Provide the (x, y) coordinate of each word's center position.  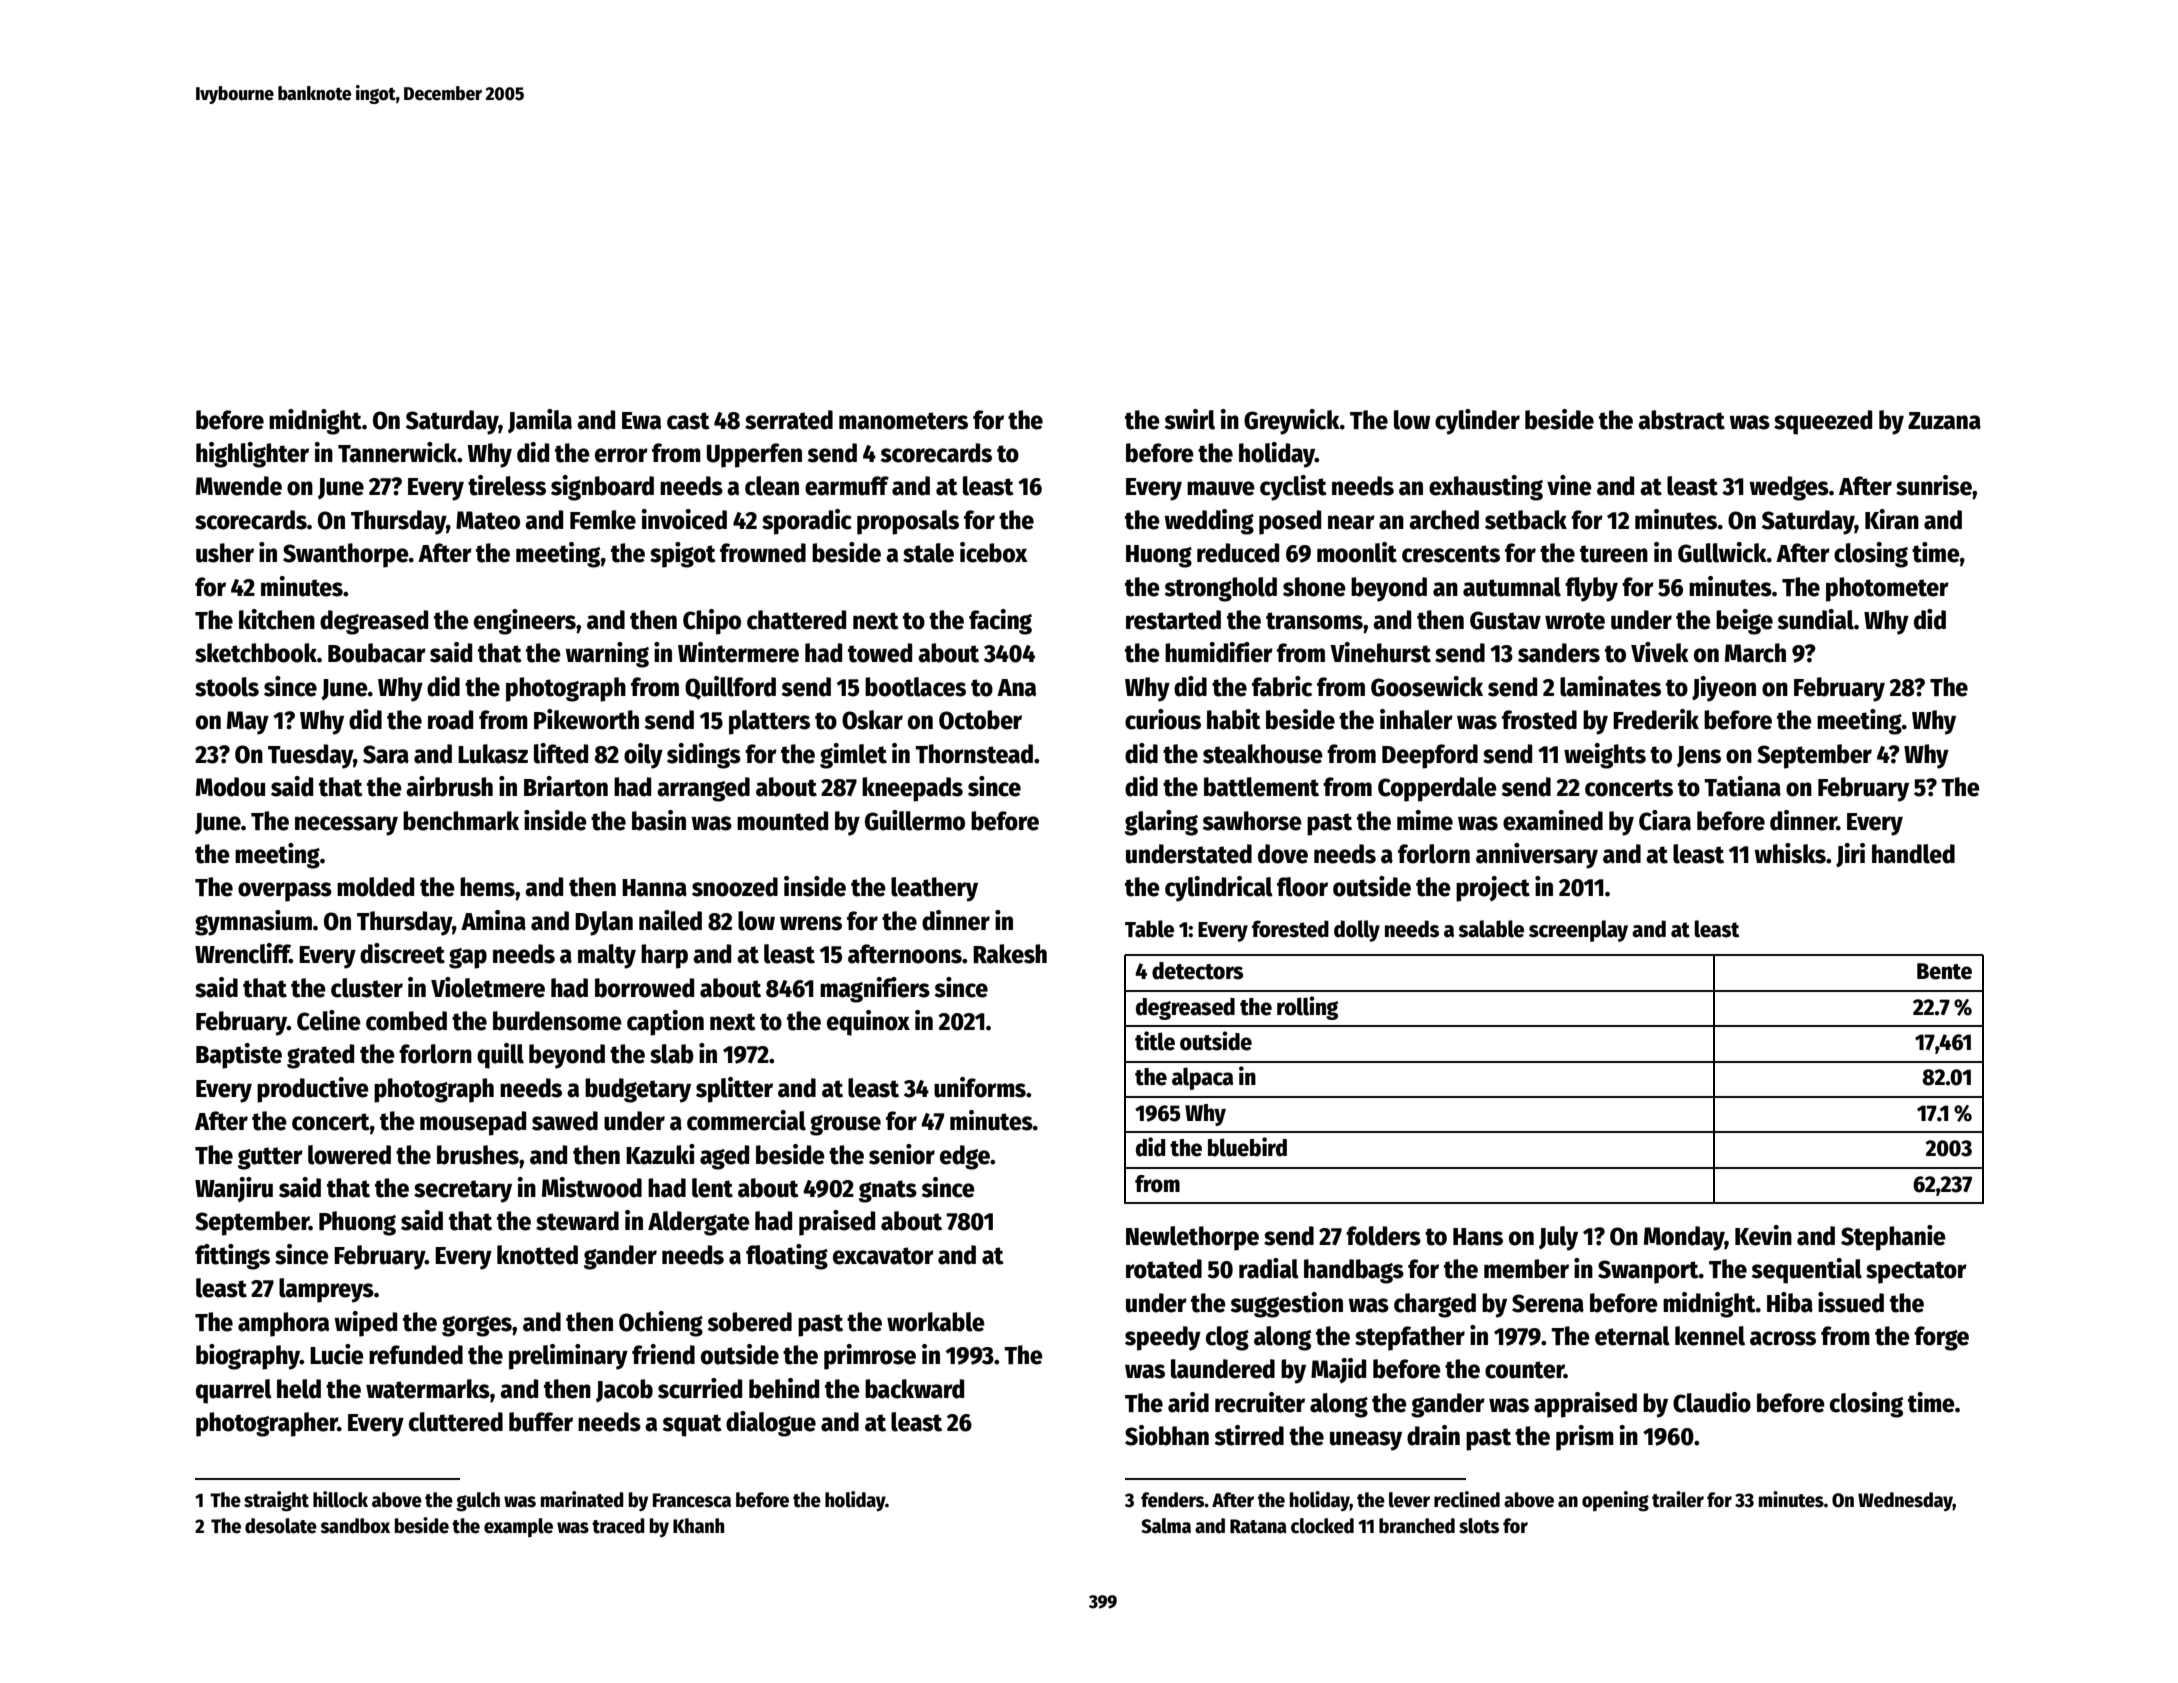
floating (787, 1257)
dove (1283, 854)
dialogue (771, 1424)
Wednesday (1905, 1501)
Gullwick (1722, 552)
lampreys (326, 1290)
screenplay (1578, 931)
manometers (903, 421)
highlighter (252, 455)
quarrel (234, 1391)
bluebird (1247, 1147)
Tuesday (310, 756)
